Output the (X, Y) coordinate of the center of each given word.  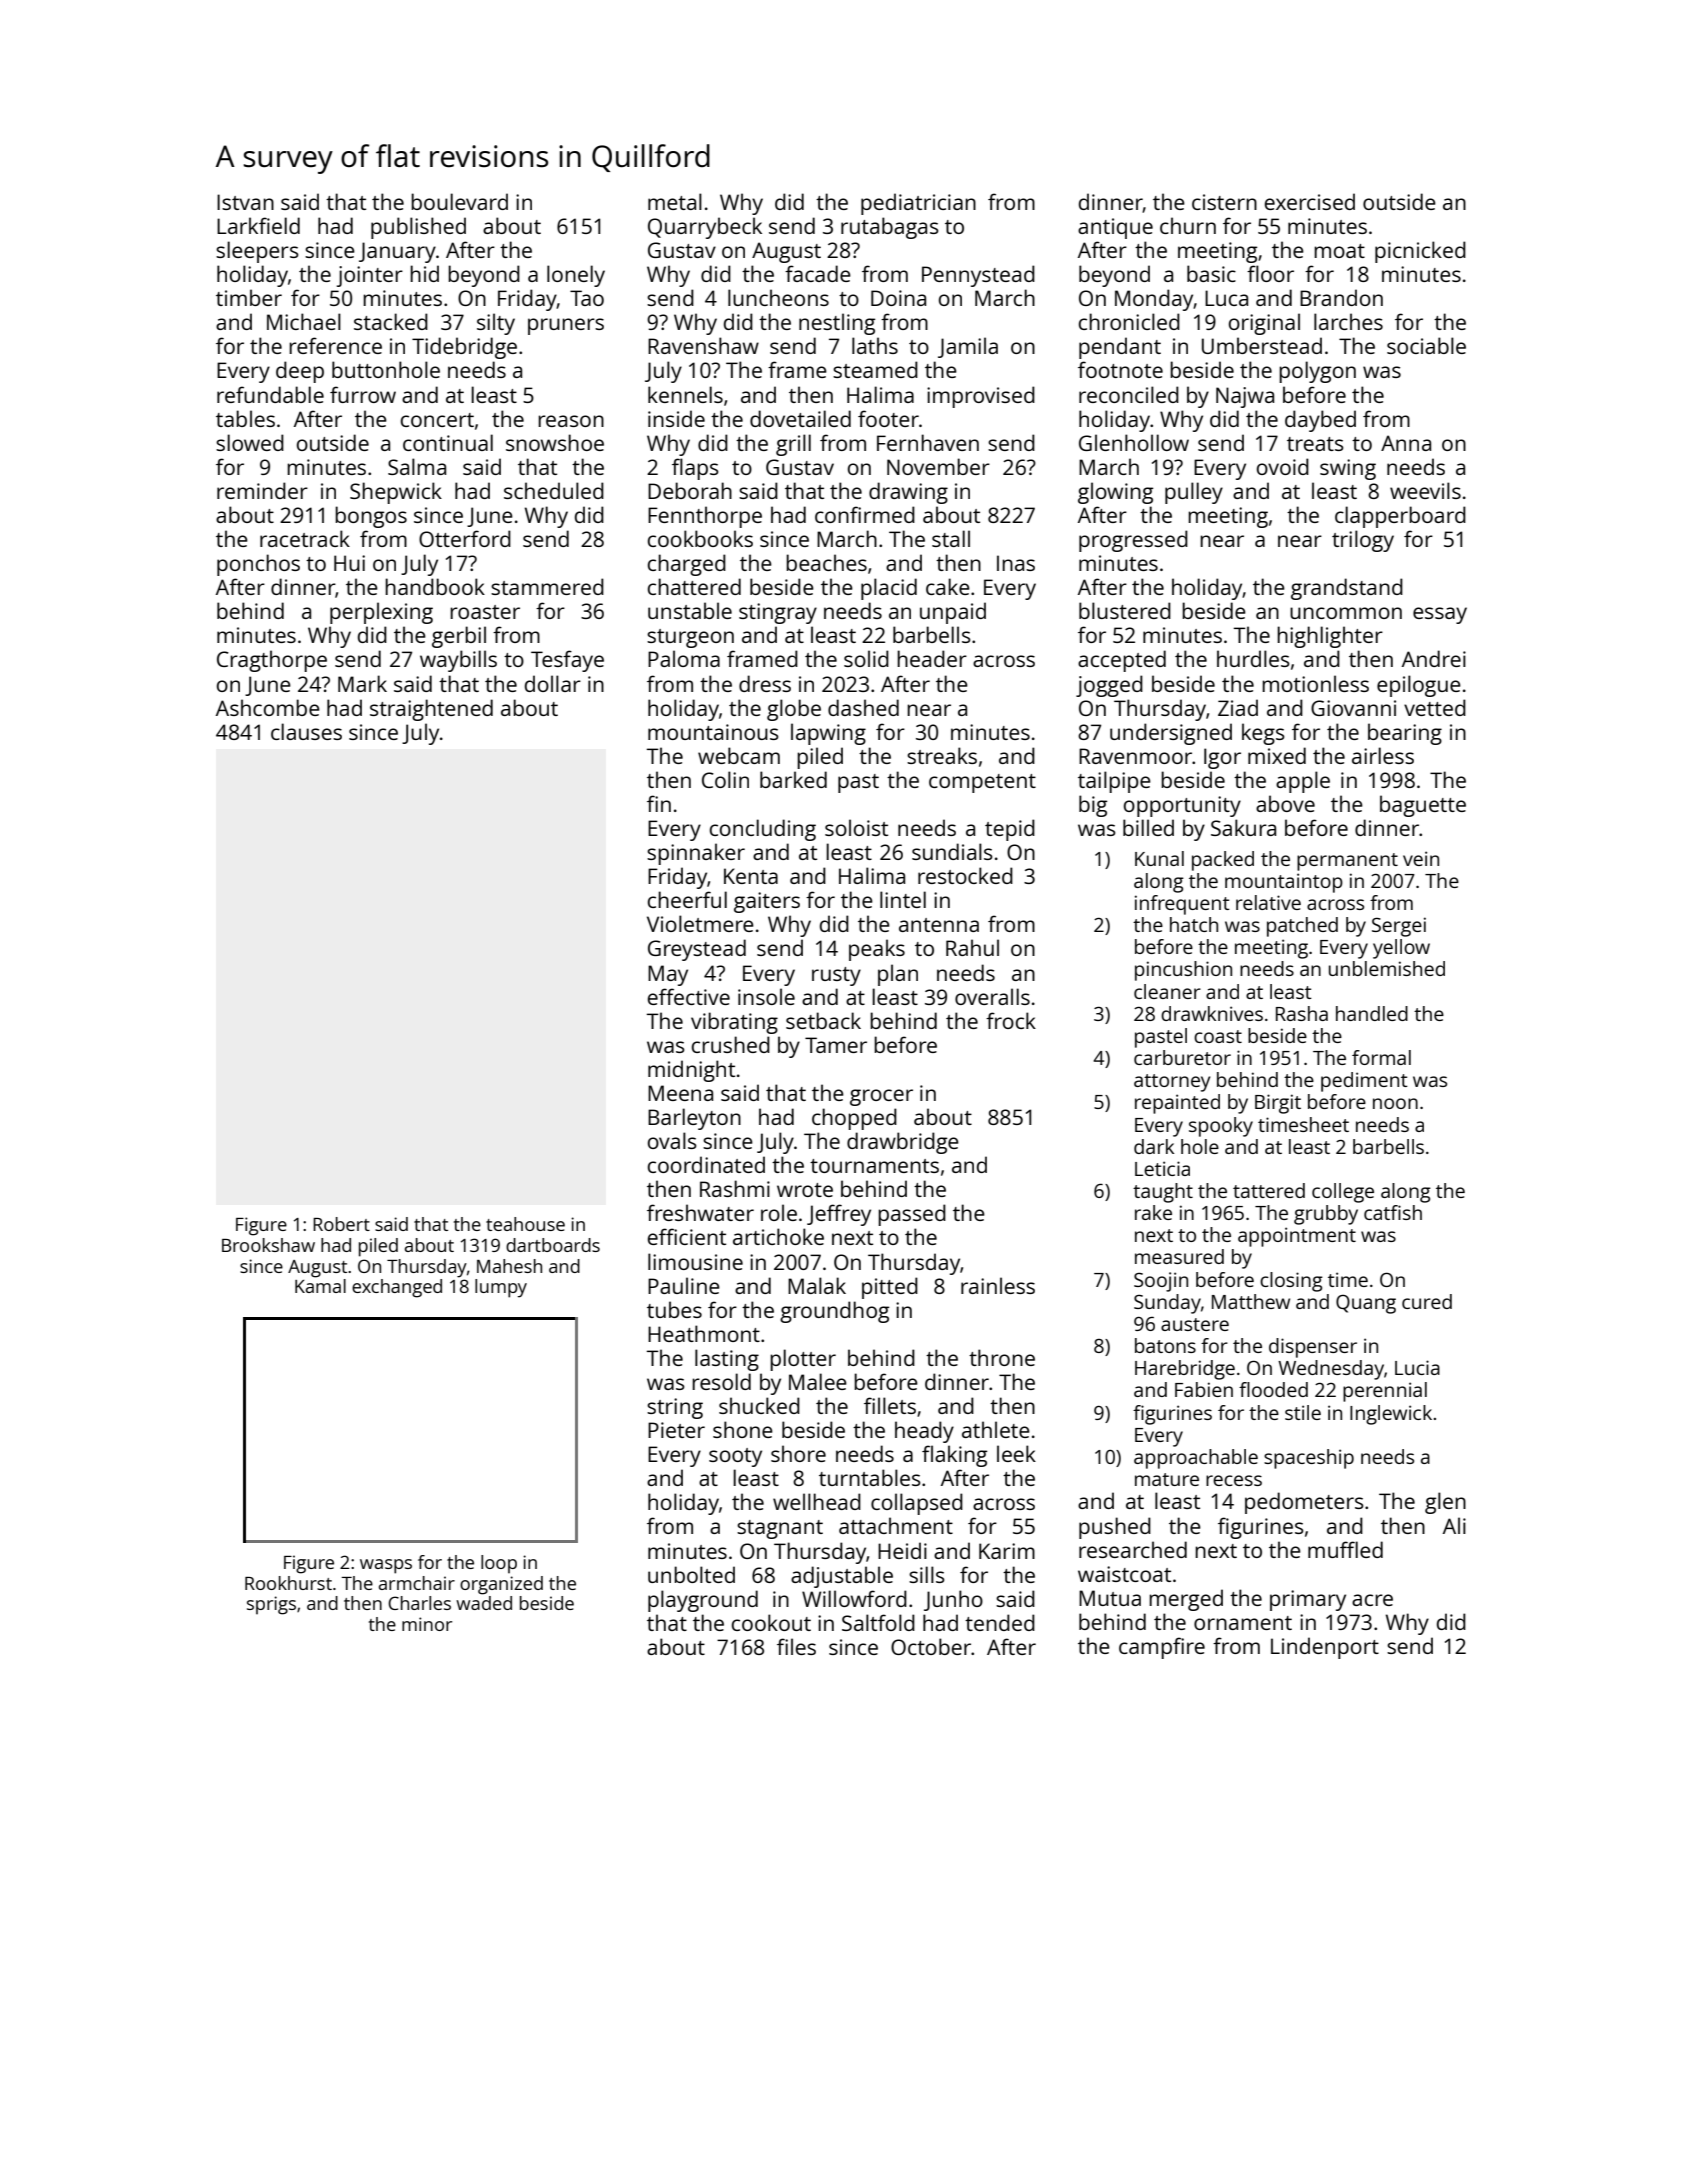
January (397, 252)
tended (1000, 1622)
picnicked (1420, 252)
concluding (763, 830)
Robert (341, 1224)
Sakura (1243, 827)
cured (1427, 1301)
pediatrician (918, 204)
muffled (1345, 1549)
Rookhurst (288, 1583)
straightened (431, 710)
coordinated (706, 1164)
